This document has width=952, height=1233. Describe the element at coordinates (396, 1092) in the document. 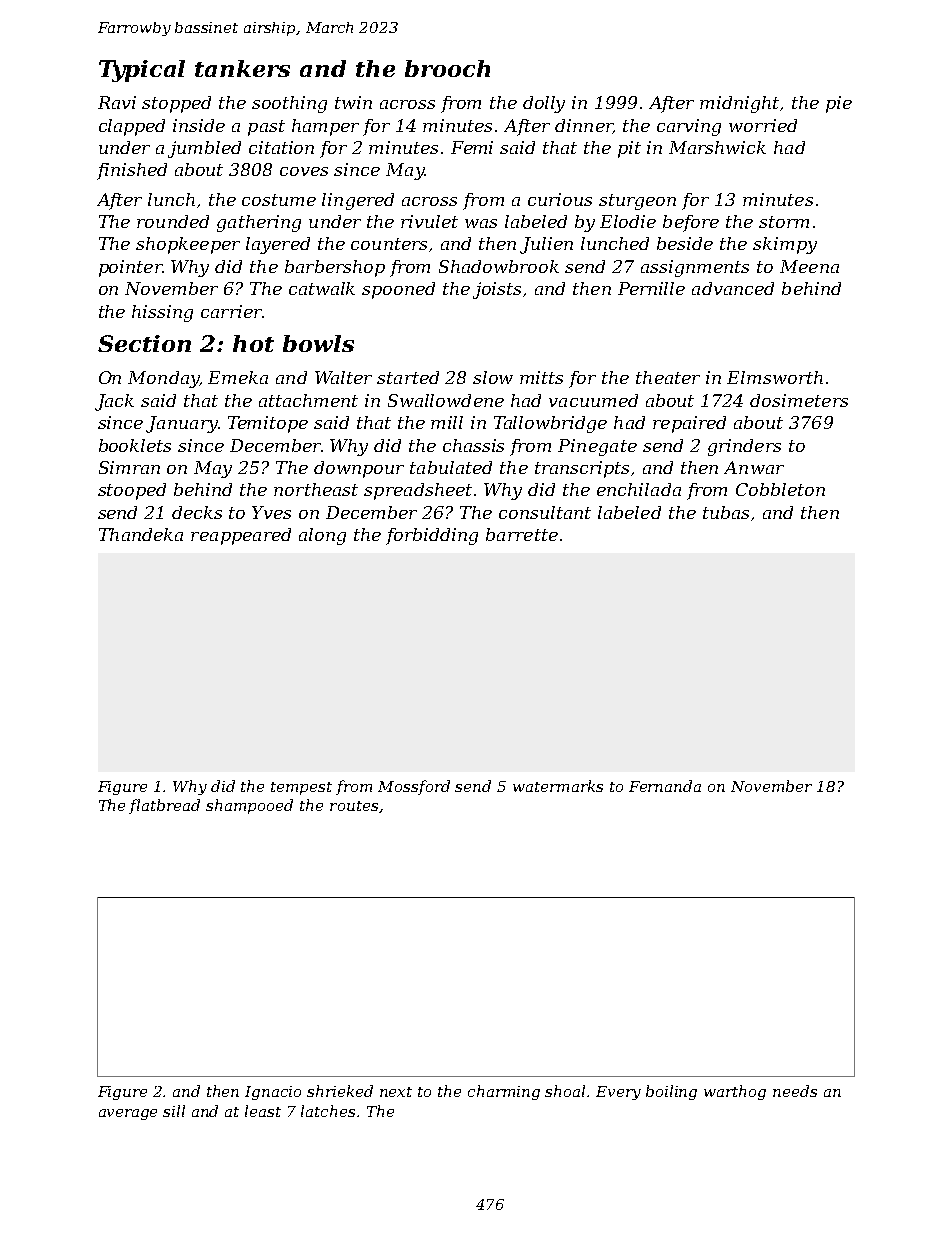

I see `next` at that location.
